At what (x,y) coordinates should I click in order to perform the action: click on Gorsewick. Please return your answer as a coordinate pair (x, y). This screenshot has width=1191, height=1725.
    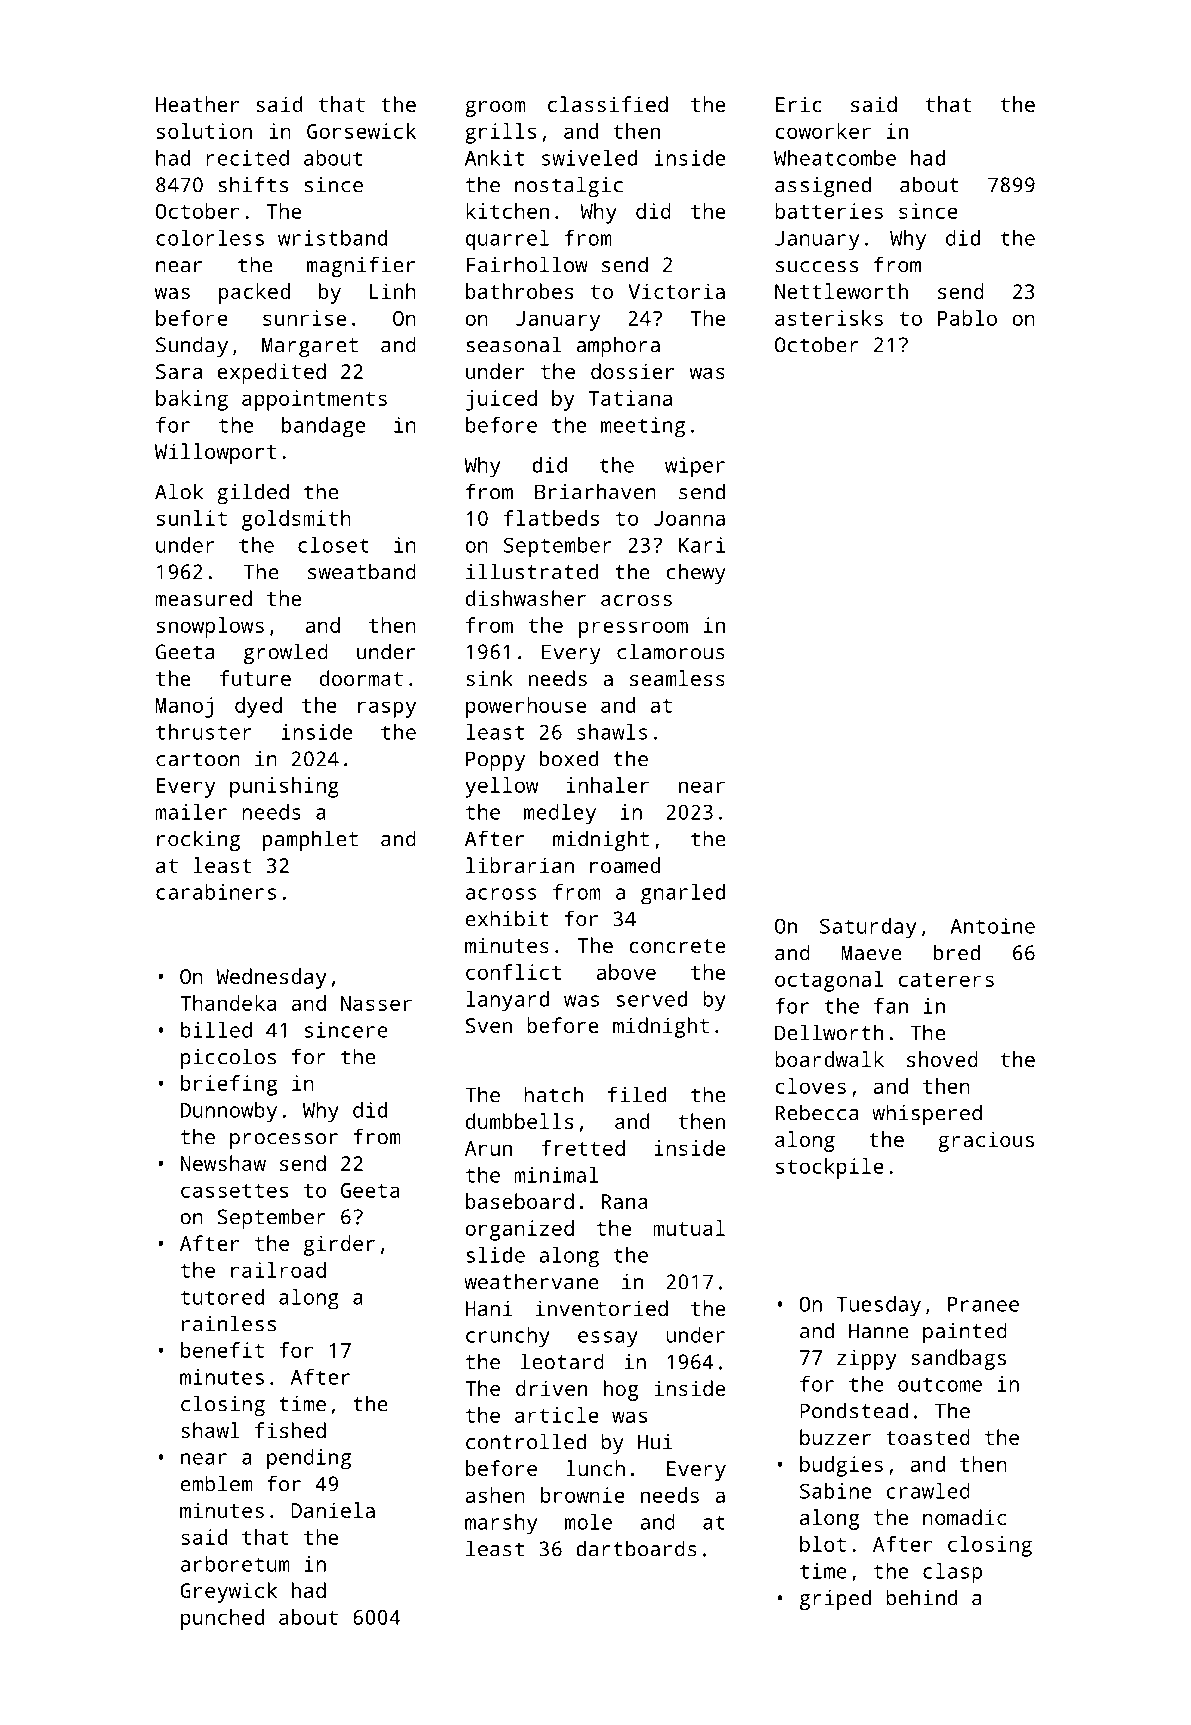
    Looking at the image, I should click on (361, 131).
